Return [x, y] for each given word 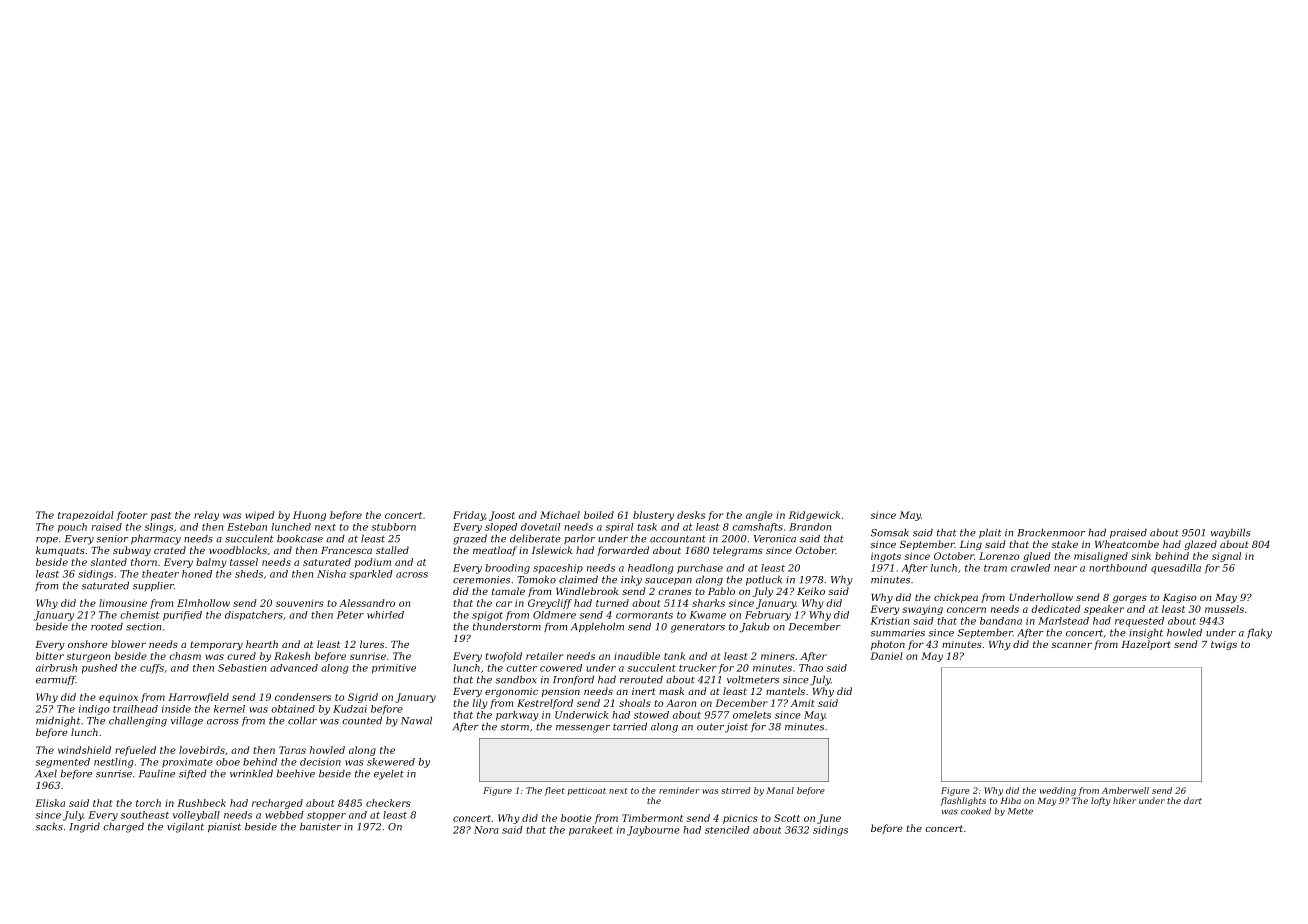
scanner [1071, 645]
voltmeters [753, 679]
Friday [469, 516]
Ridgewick [814, 516]
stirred [736, 790]
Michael [560, 515]
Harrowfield [198, 698]
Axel [46, 774]
